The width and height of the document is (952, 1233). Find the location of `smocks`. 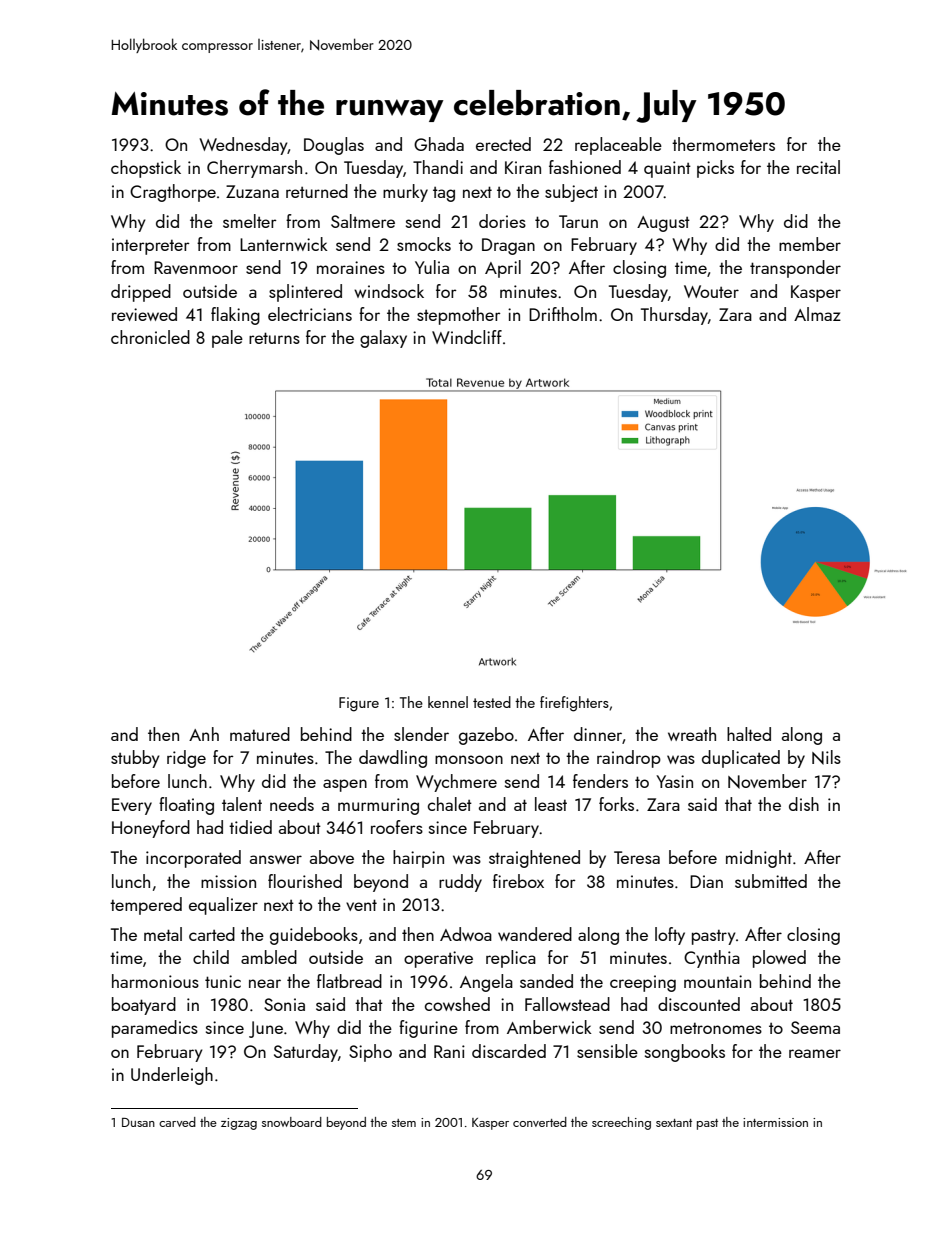

smocks is located at coordinates (424, 244).
